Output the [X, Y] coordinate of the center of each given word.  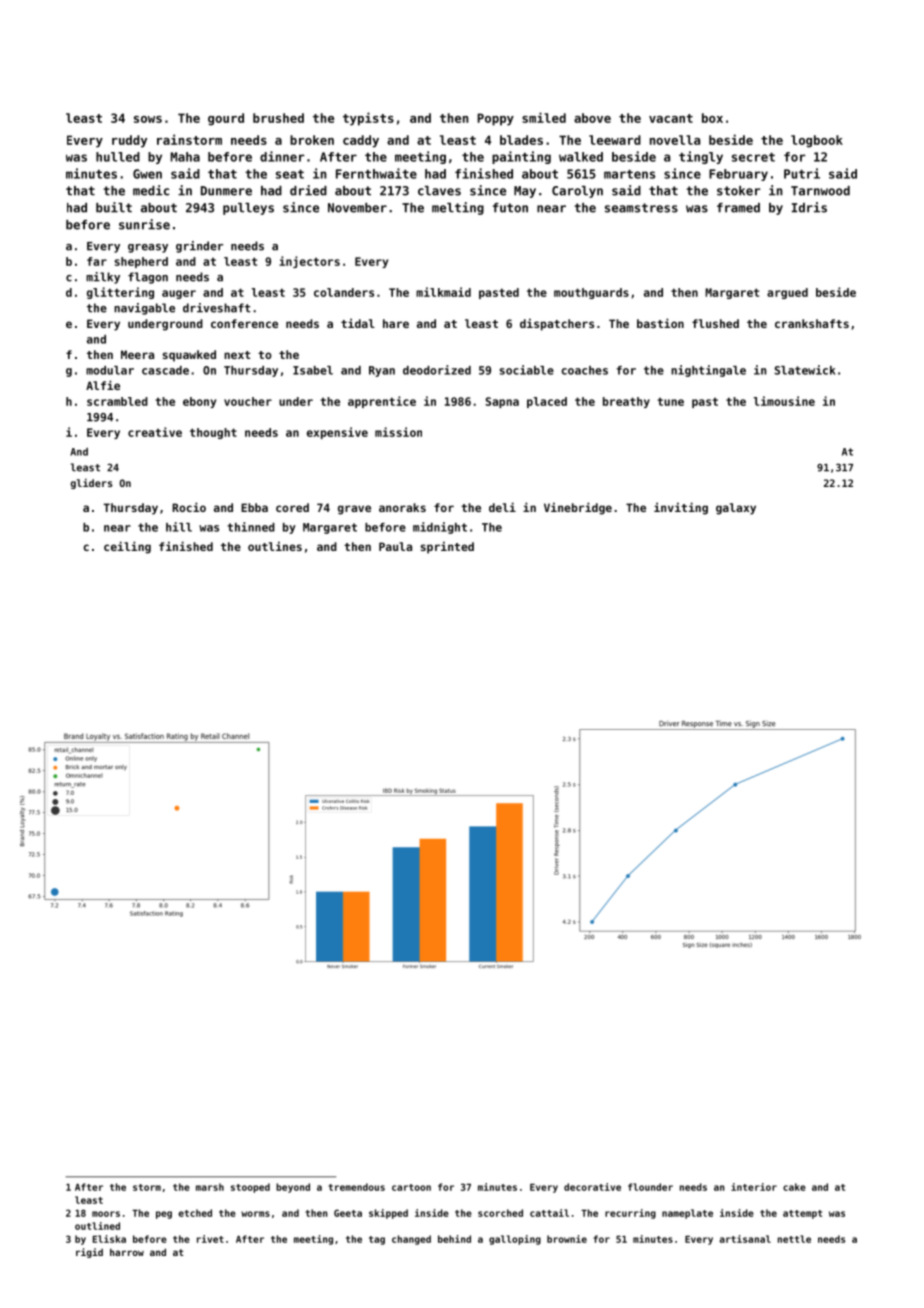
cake [794, 1187]
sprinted [447, 547]
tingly [701, 157]
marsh [210, 1187]
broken [312, 140]
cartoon [411, 1187]
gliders [92, 483]
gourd [226, 119]
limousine [784, 401]
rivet [210, 1239]
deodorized [437, 370]
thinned [251, 527]
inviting [681, 508]
